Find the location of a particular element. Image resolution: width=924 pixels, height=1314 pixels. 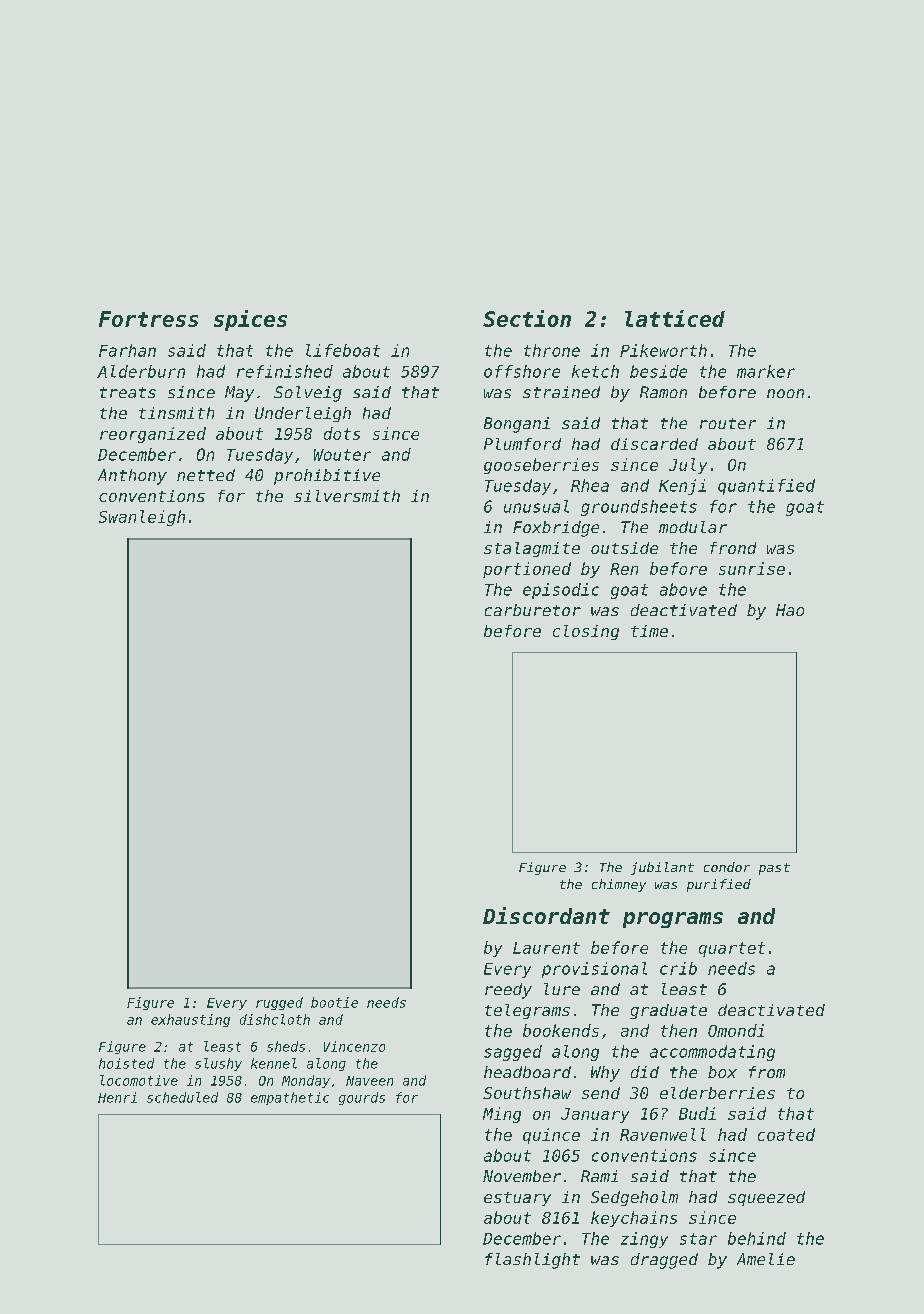

Swanleigh is located at coordinates (142, 518).
